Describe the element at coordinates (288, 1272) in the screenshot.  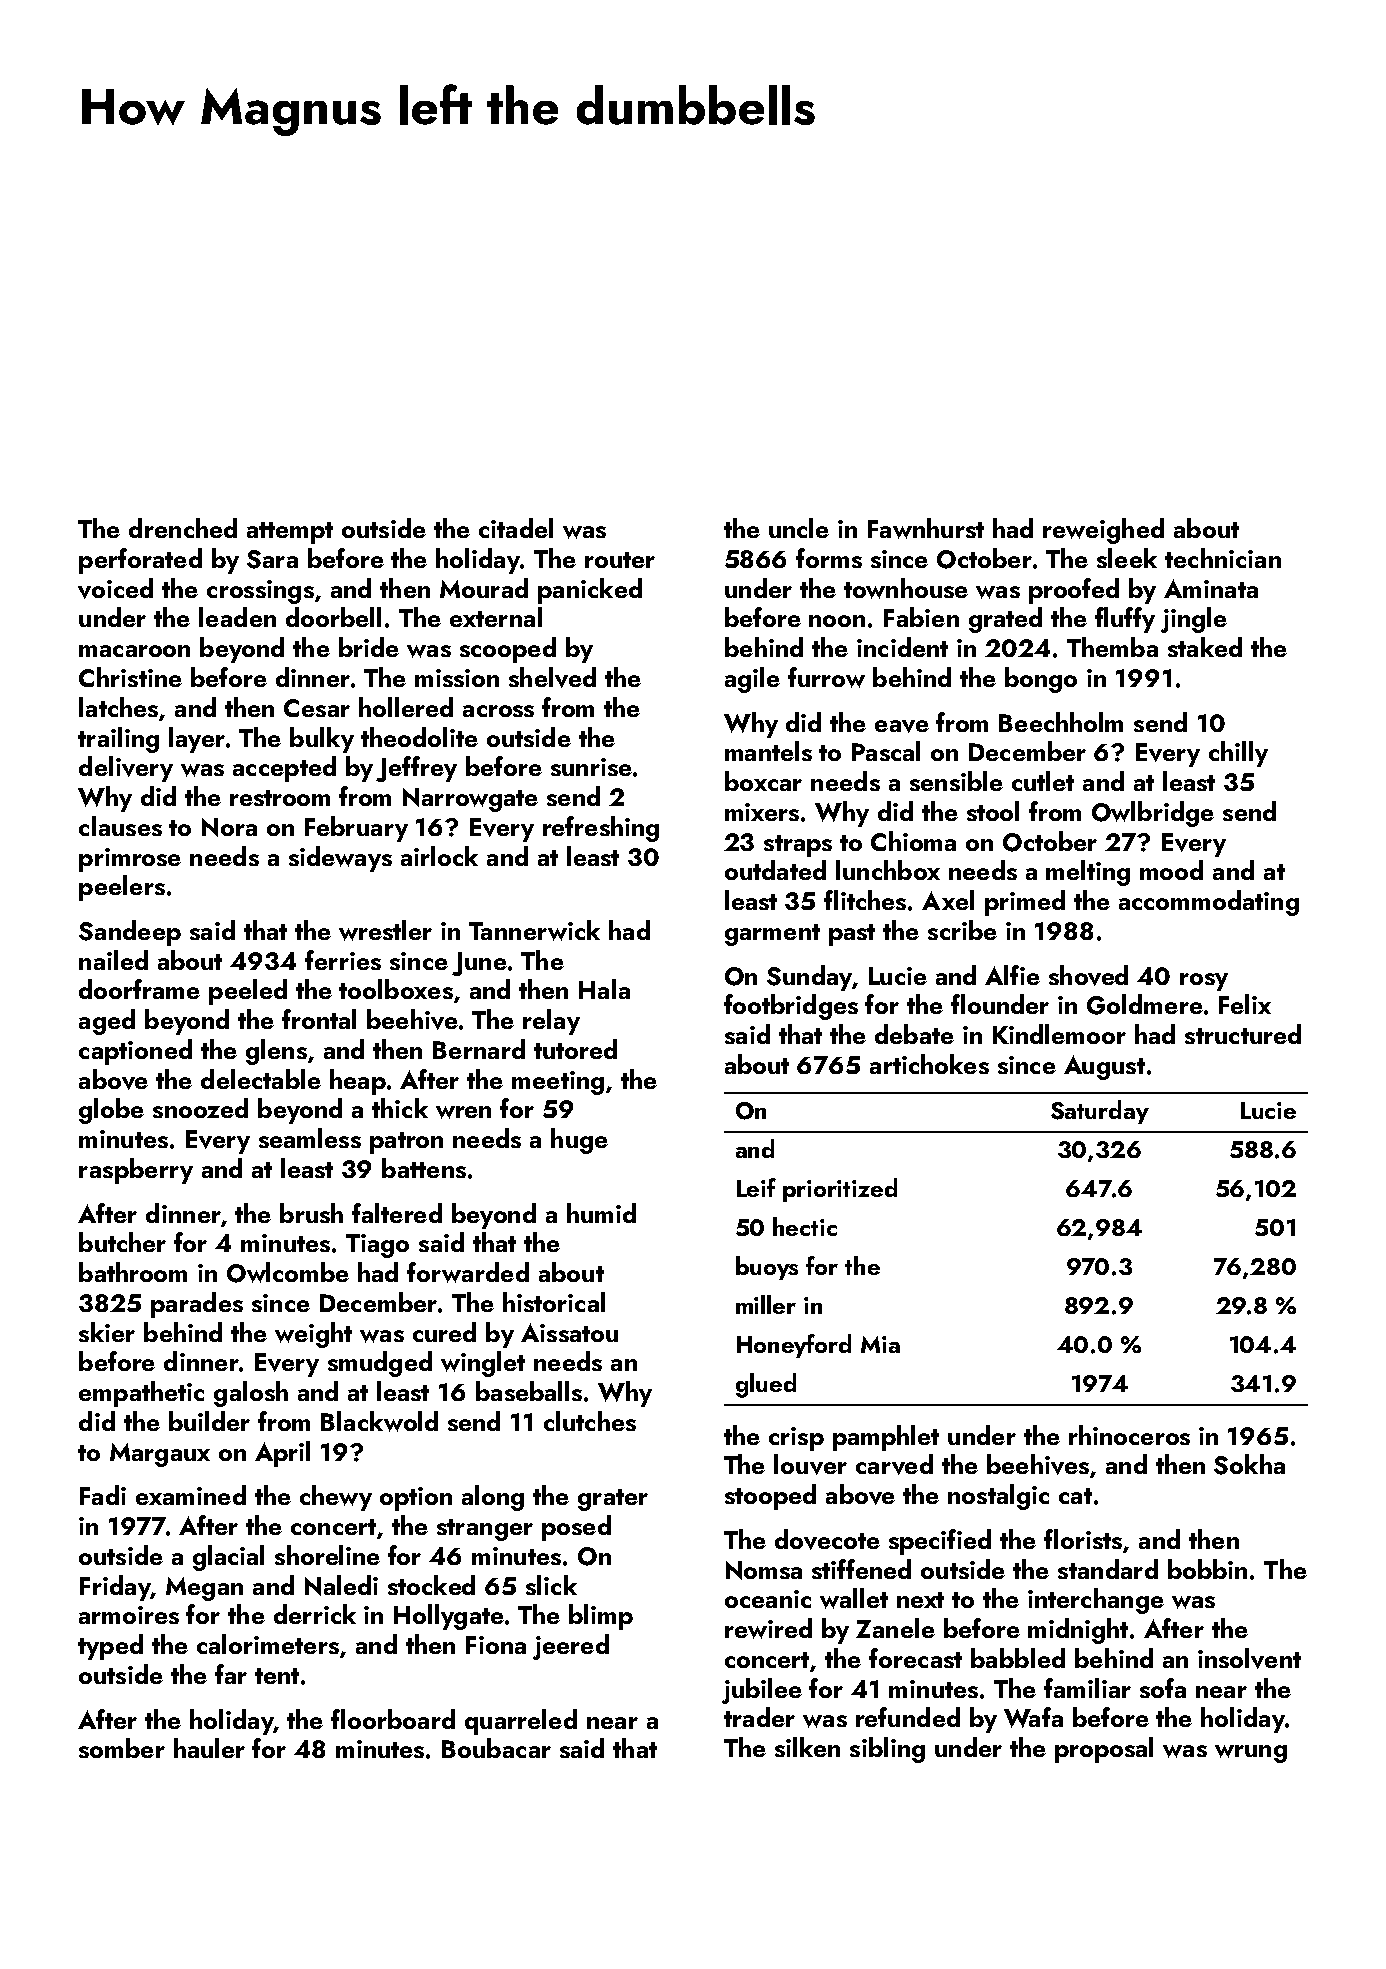
I see `Owlcombe` at that location.
